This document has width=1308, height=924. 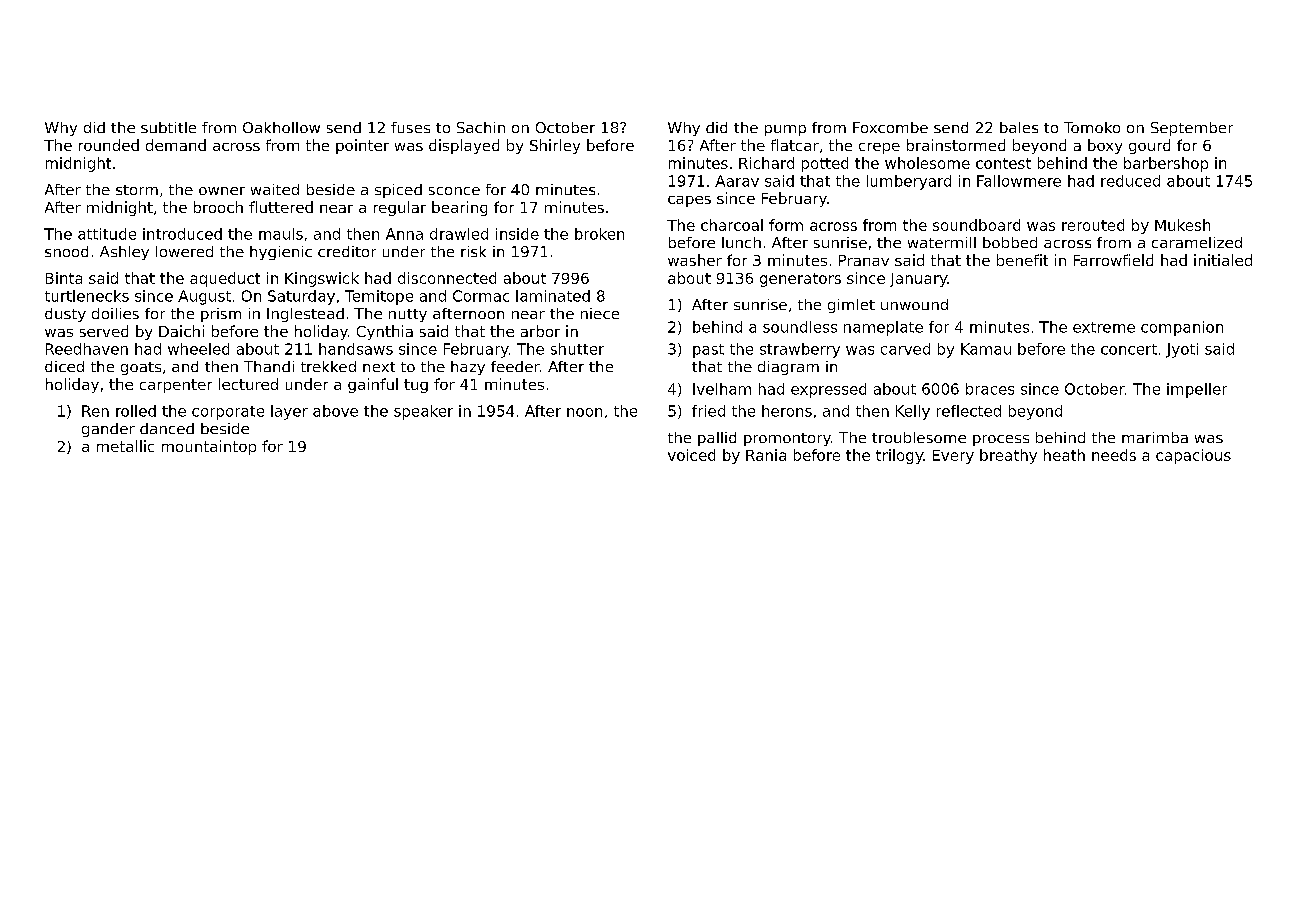 I want to click on Saturday, so click(x=301, y=297).
